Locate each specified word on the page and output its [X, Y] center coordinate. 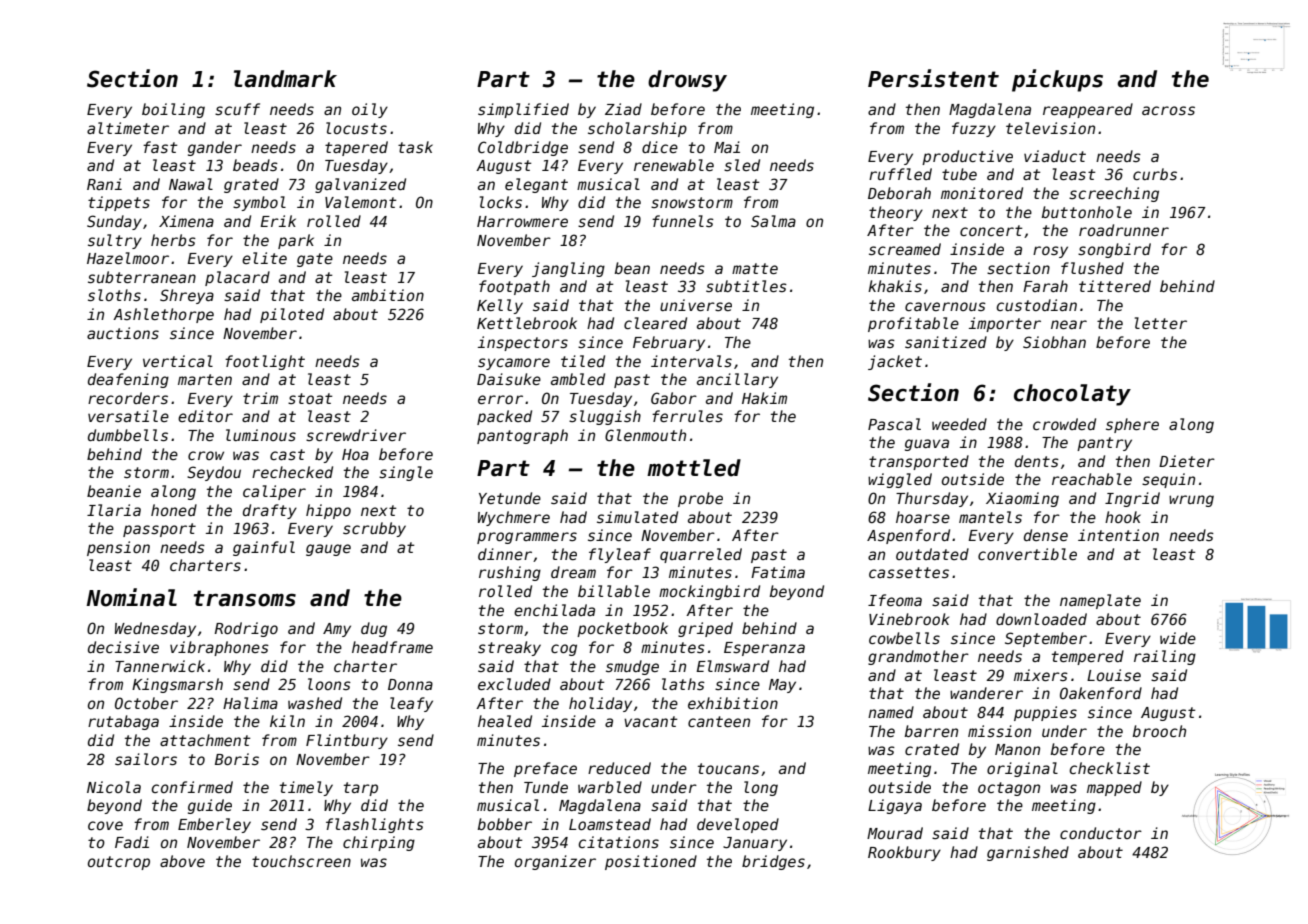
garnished [1028, 853]
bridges [773, 862]
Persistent [933, 78]
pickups [1057, 80]
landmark [285, 79]
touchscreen [301, 861]
